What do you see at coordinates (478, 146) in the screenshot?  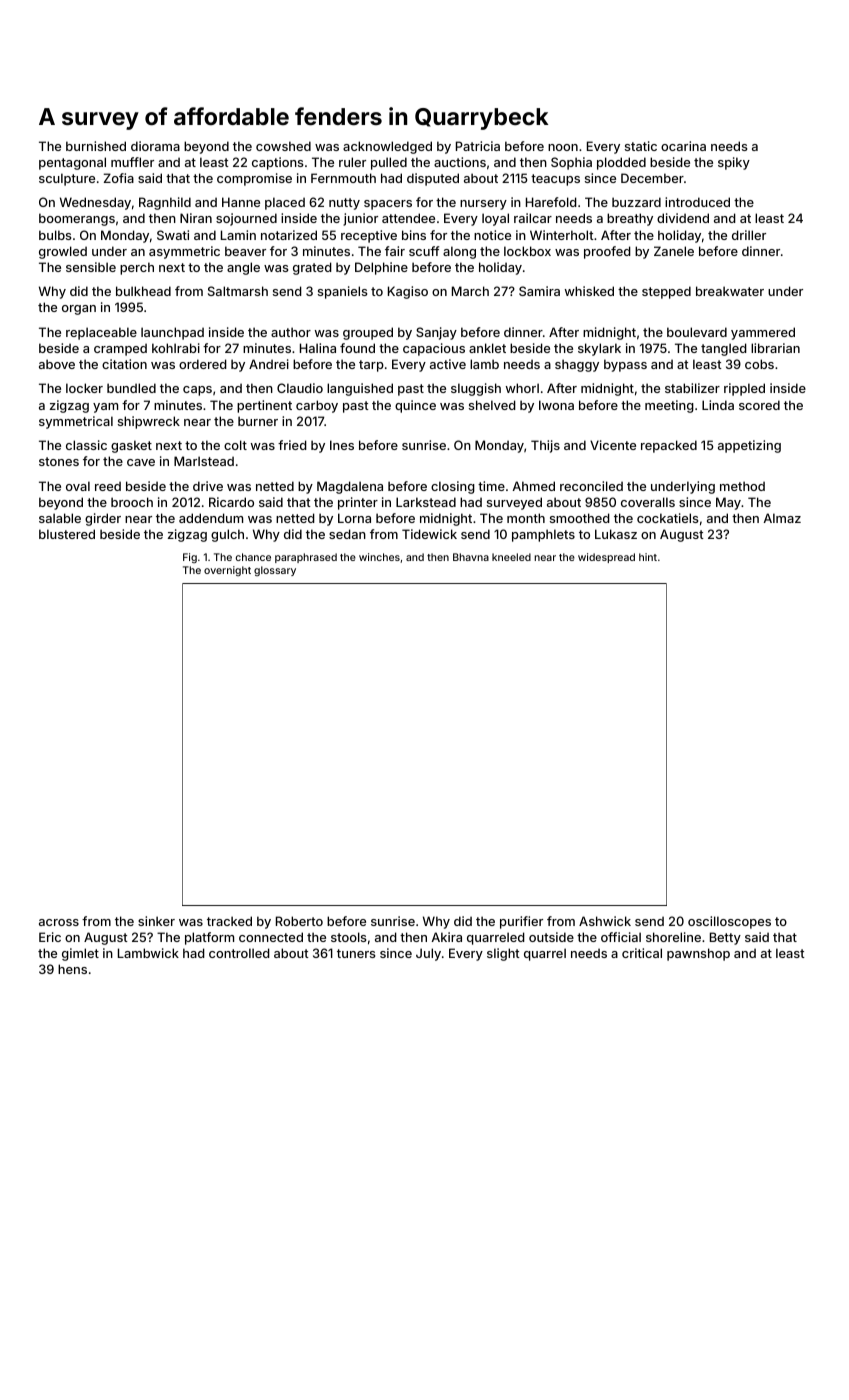 I see `Patricia` at bounding box center [478, 146].
